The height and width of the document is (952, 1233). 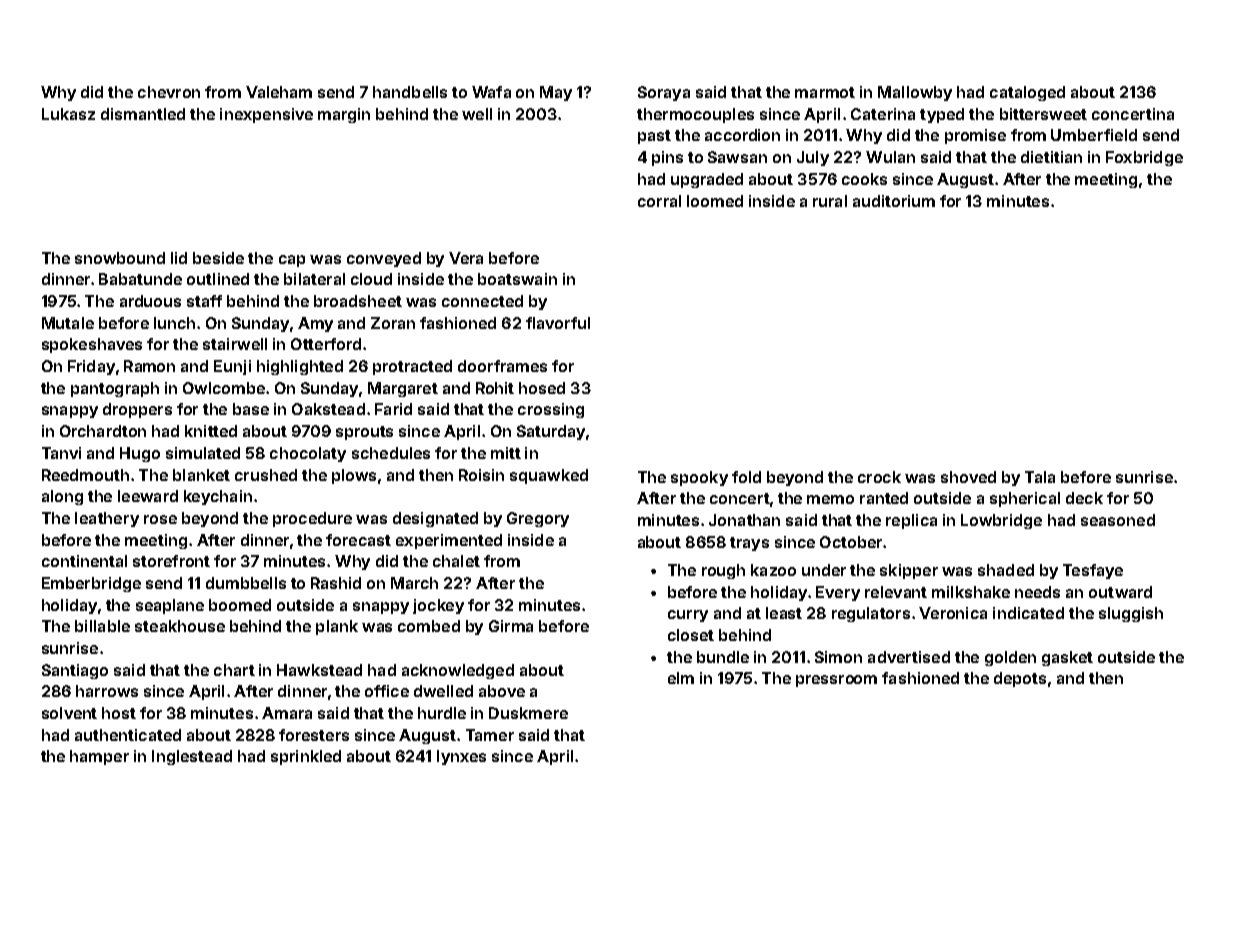 What do you see at coordinates (1040, 477) in the document?
I see `Tala` at bounding box center [1040, 477].
